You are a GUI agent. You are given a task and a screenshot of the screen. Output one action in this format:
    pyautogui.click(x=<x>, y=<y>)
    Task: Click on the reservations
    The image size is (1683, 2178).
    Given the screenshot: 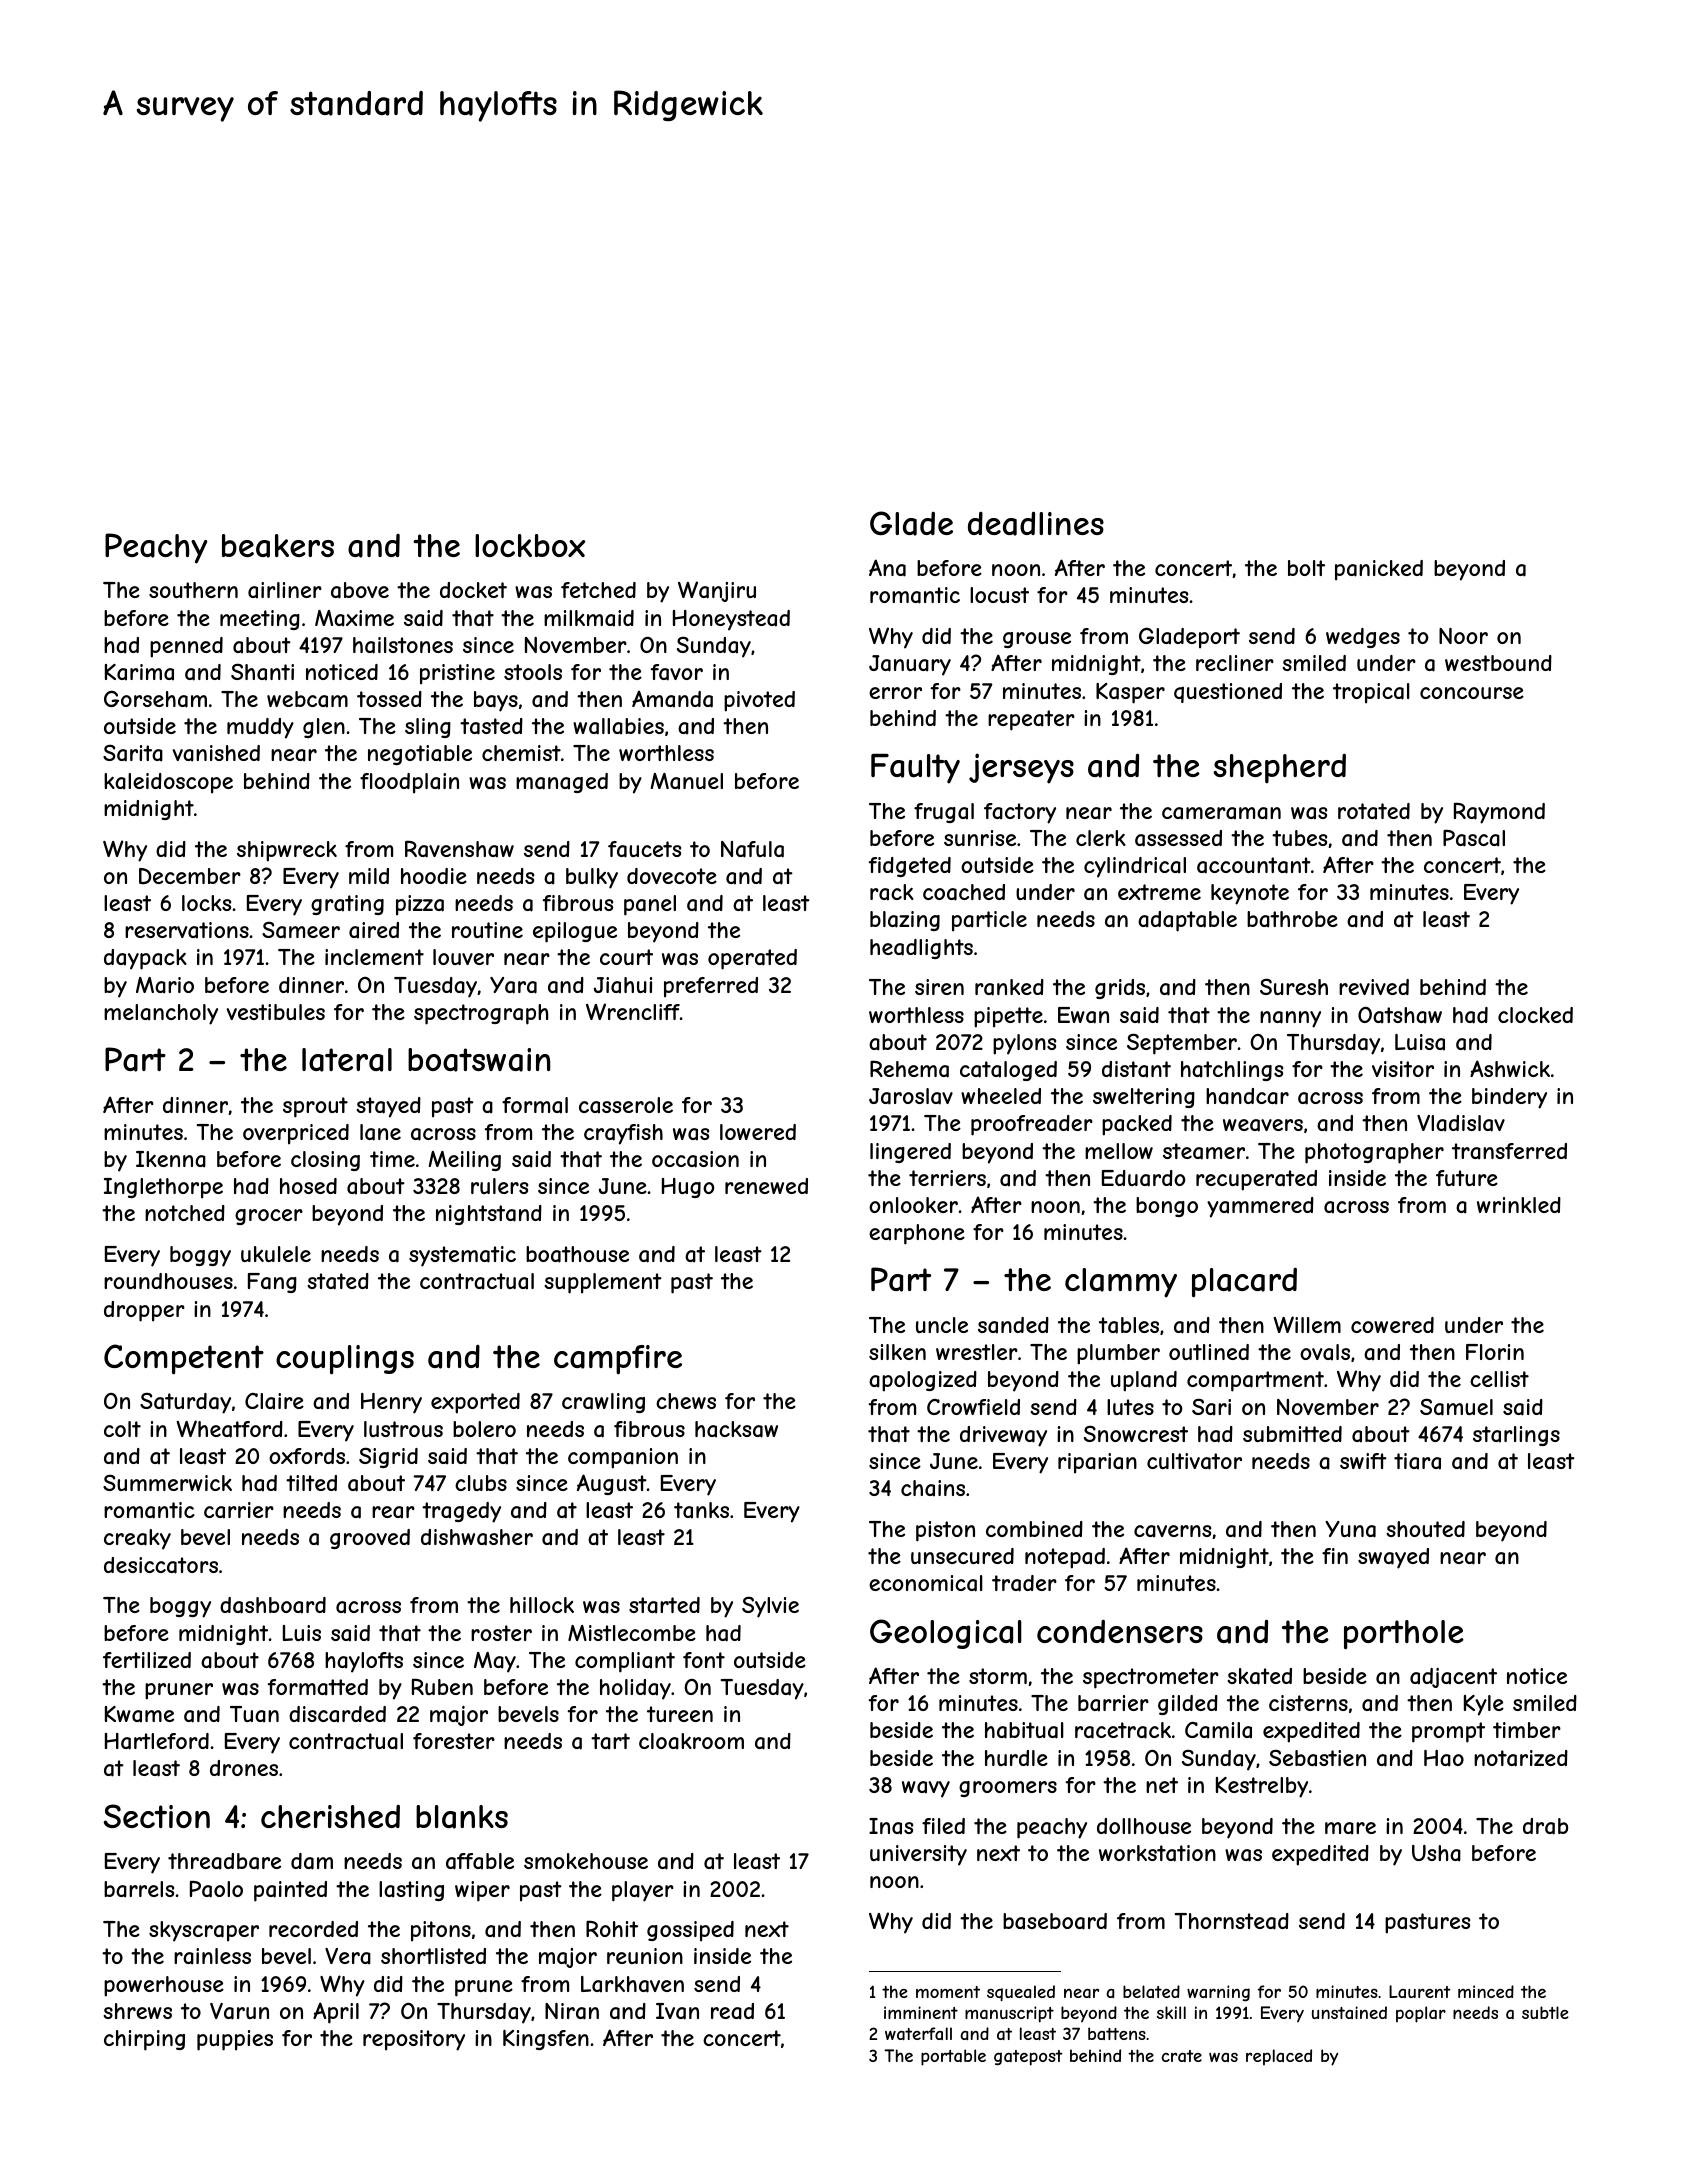 What is the action you would take?
    pyautogui.click(x=187, y=930)
